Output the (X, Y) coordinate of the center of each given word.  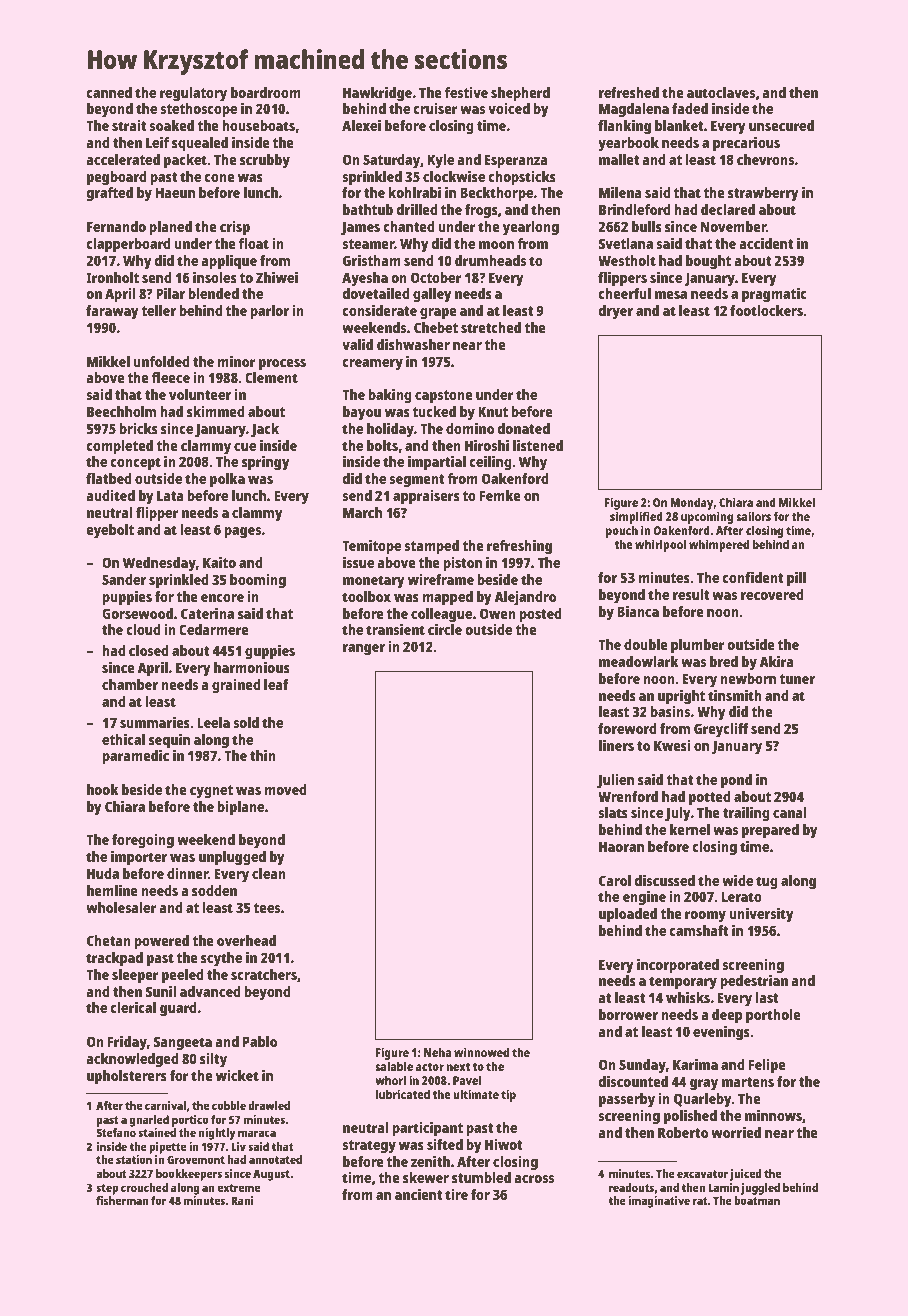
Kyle (441, 161)
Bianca (638, 611)
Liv (238, 1146)
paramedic (135, 757)
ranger (364, 650)
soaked (171, 125)
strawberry (763, 194)
